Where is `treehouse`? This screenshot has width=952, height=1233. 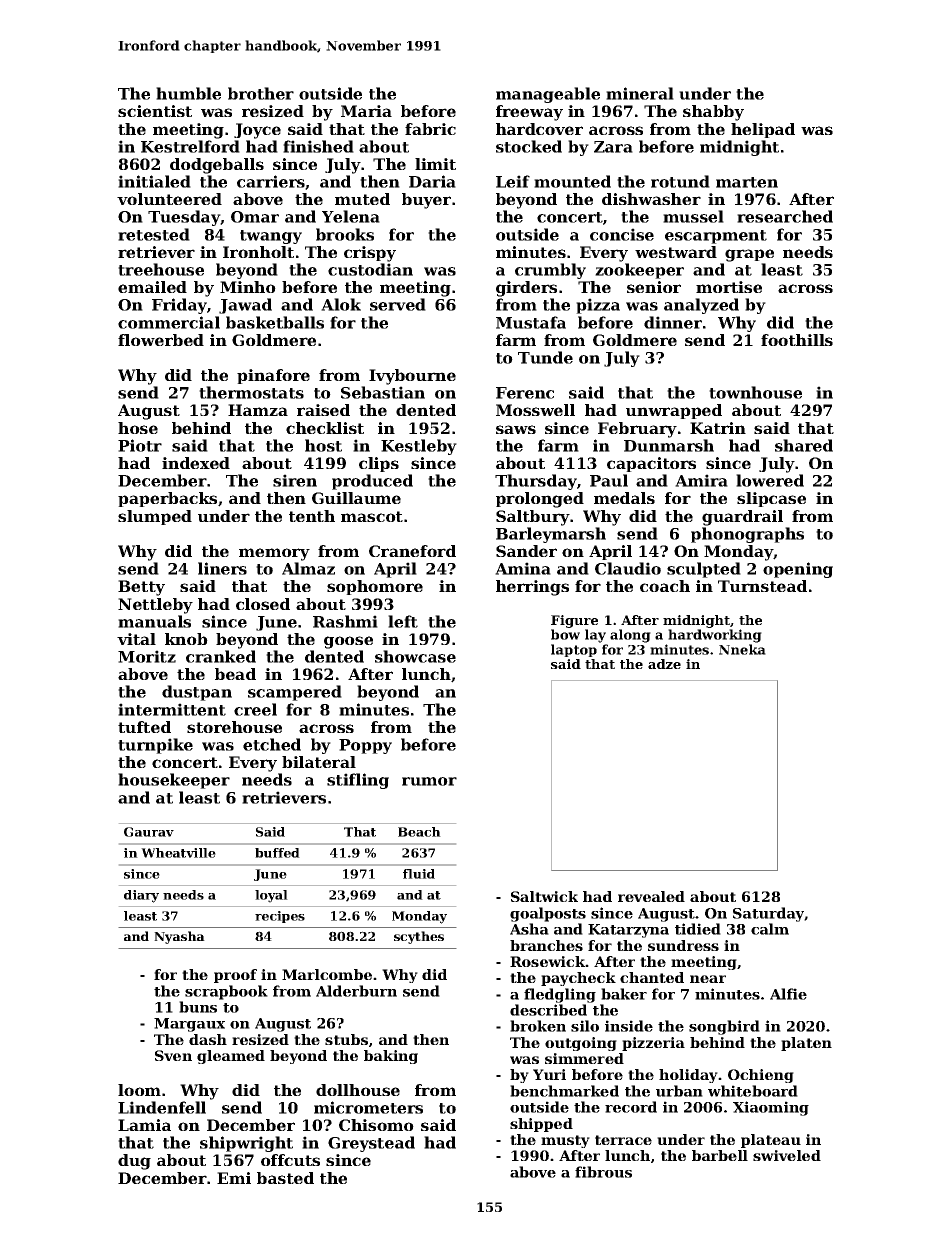
treehouse is located at coordinates (161, 269).
